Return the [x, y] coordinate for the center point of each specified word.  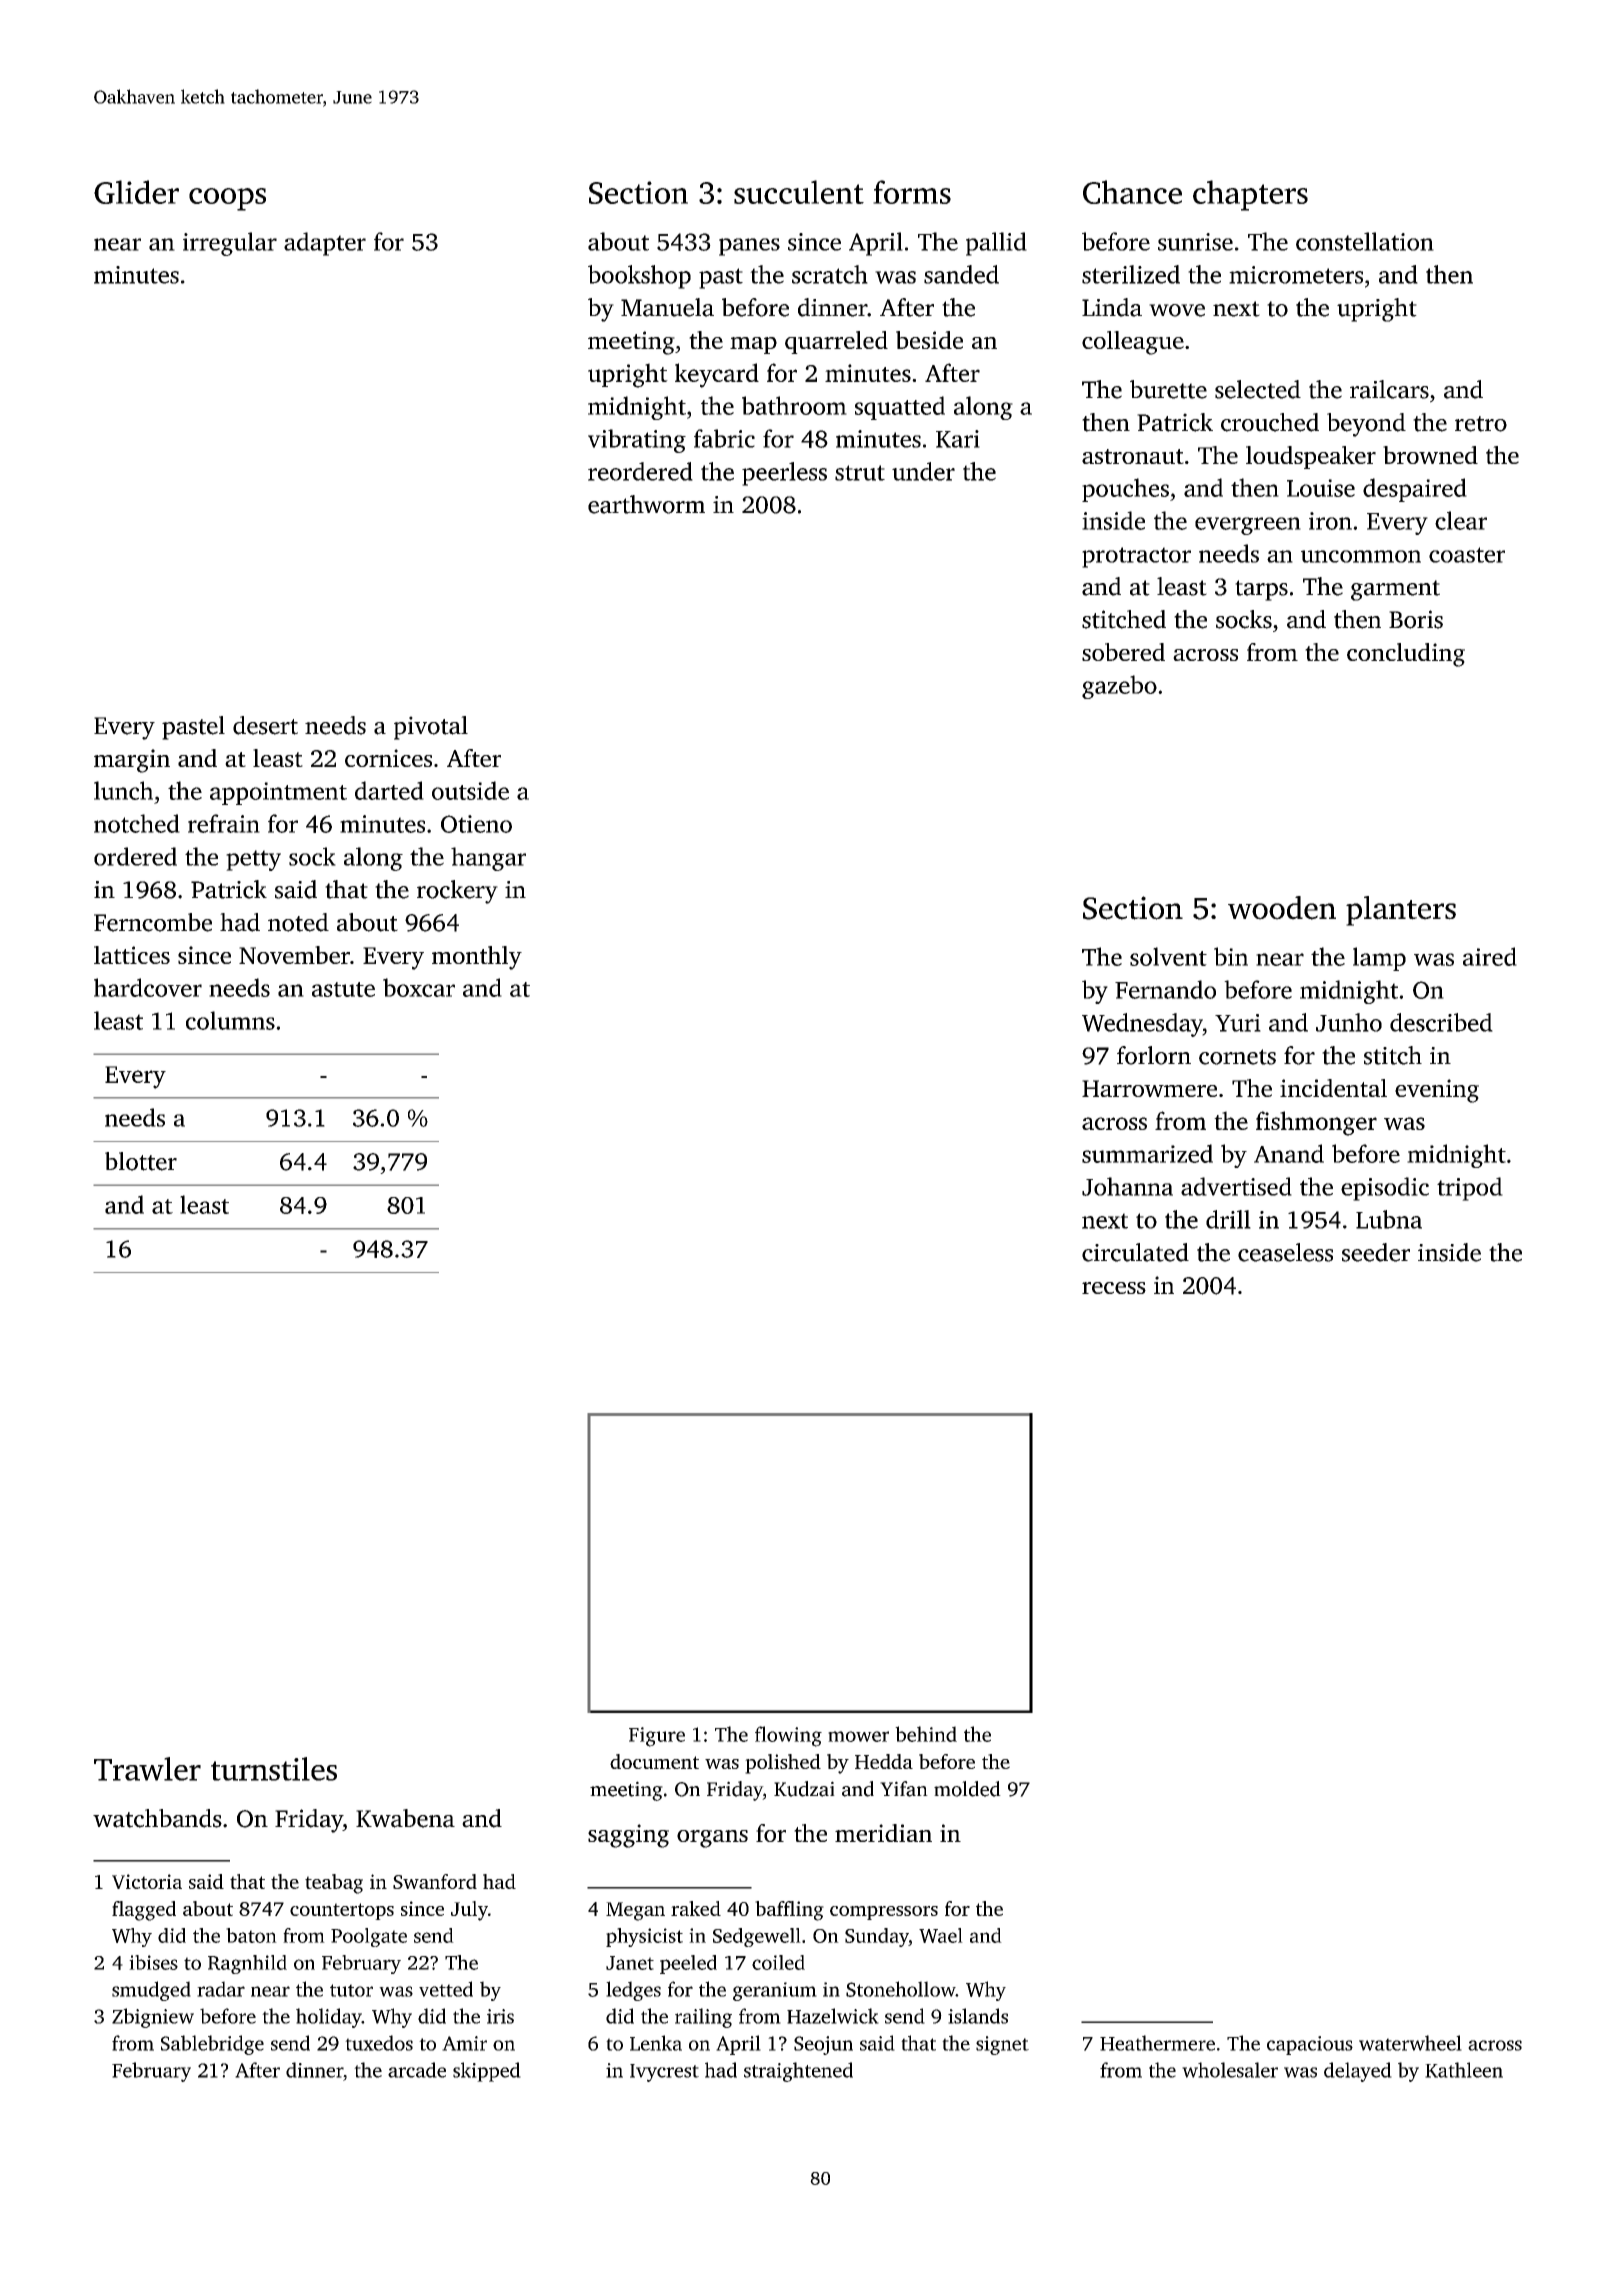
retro [1481, 424]
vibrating [637, 441]
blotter [141, 1161]
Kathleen [1464, 2070]
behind [926, 1734]
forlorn [1154, 1055]
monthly [477, 958]
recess [1114, 1288]
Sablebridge [212, 2045]
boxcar [419, 987]
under [923, 471]
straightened [798, 2072]
